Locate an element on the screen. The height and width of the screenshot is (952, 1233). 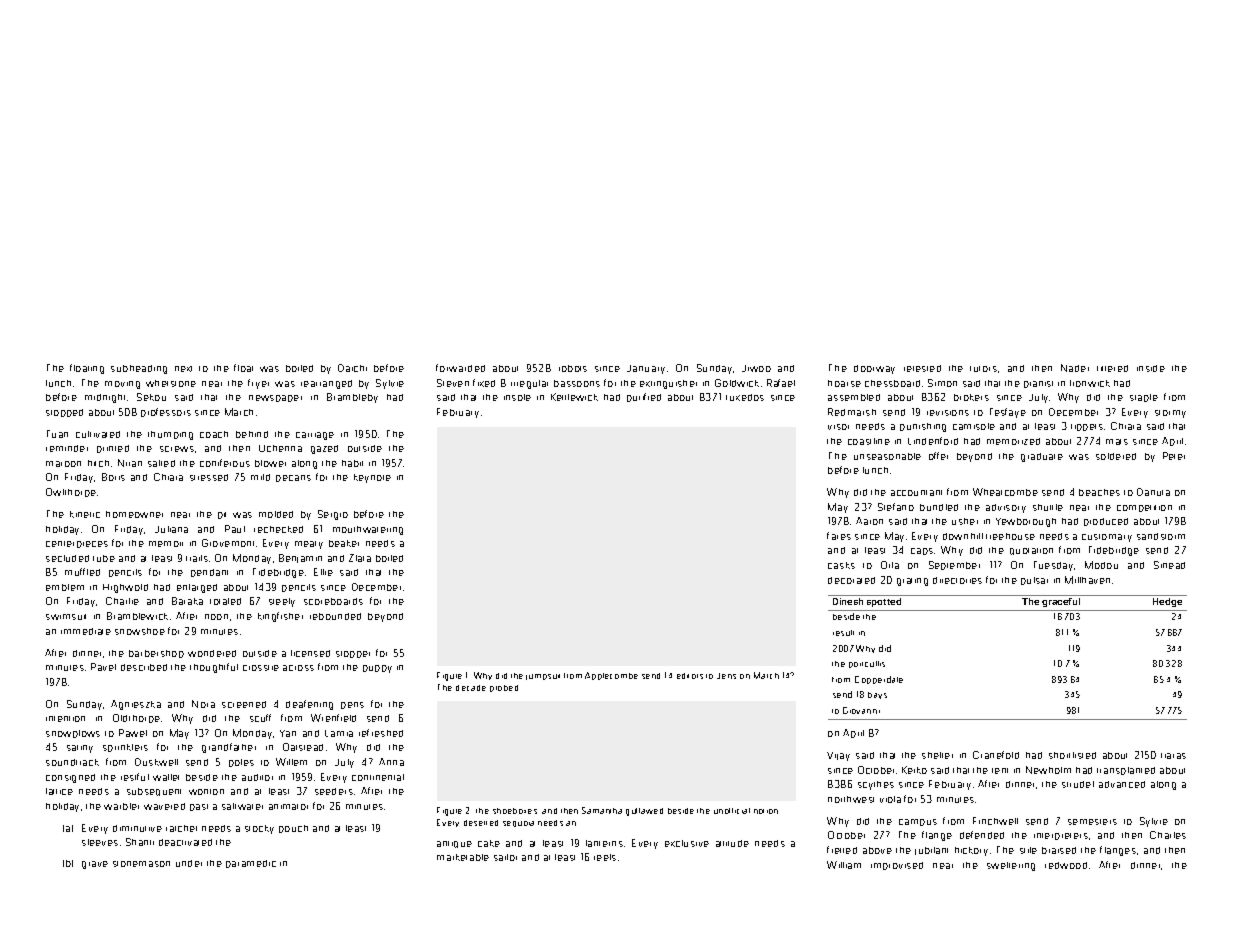
result is located at coordinates (843, 633).
